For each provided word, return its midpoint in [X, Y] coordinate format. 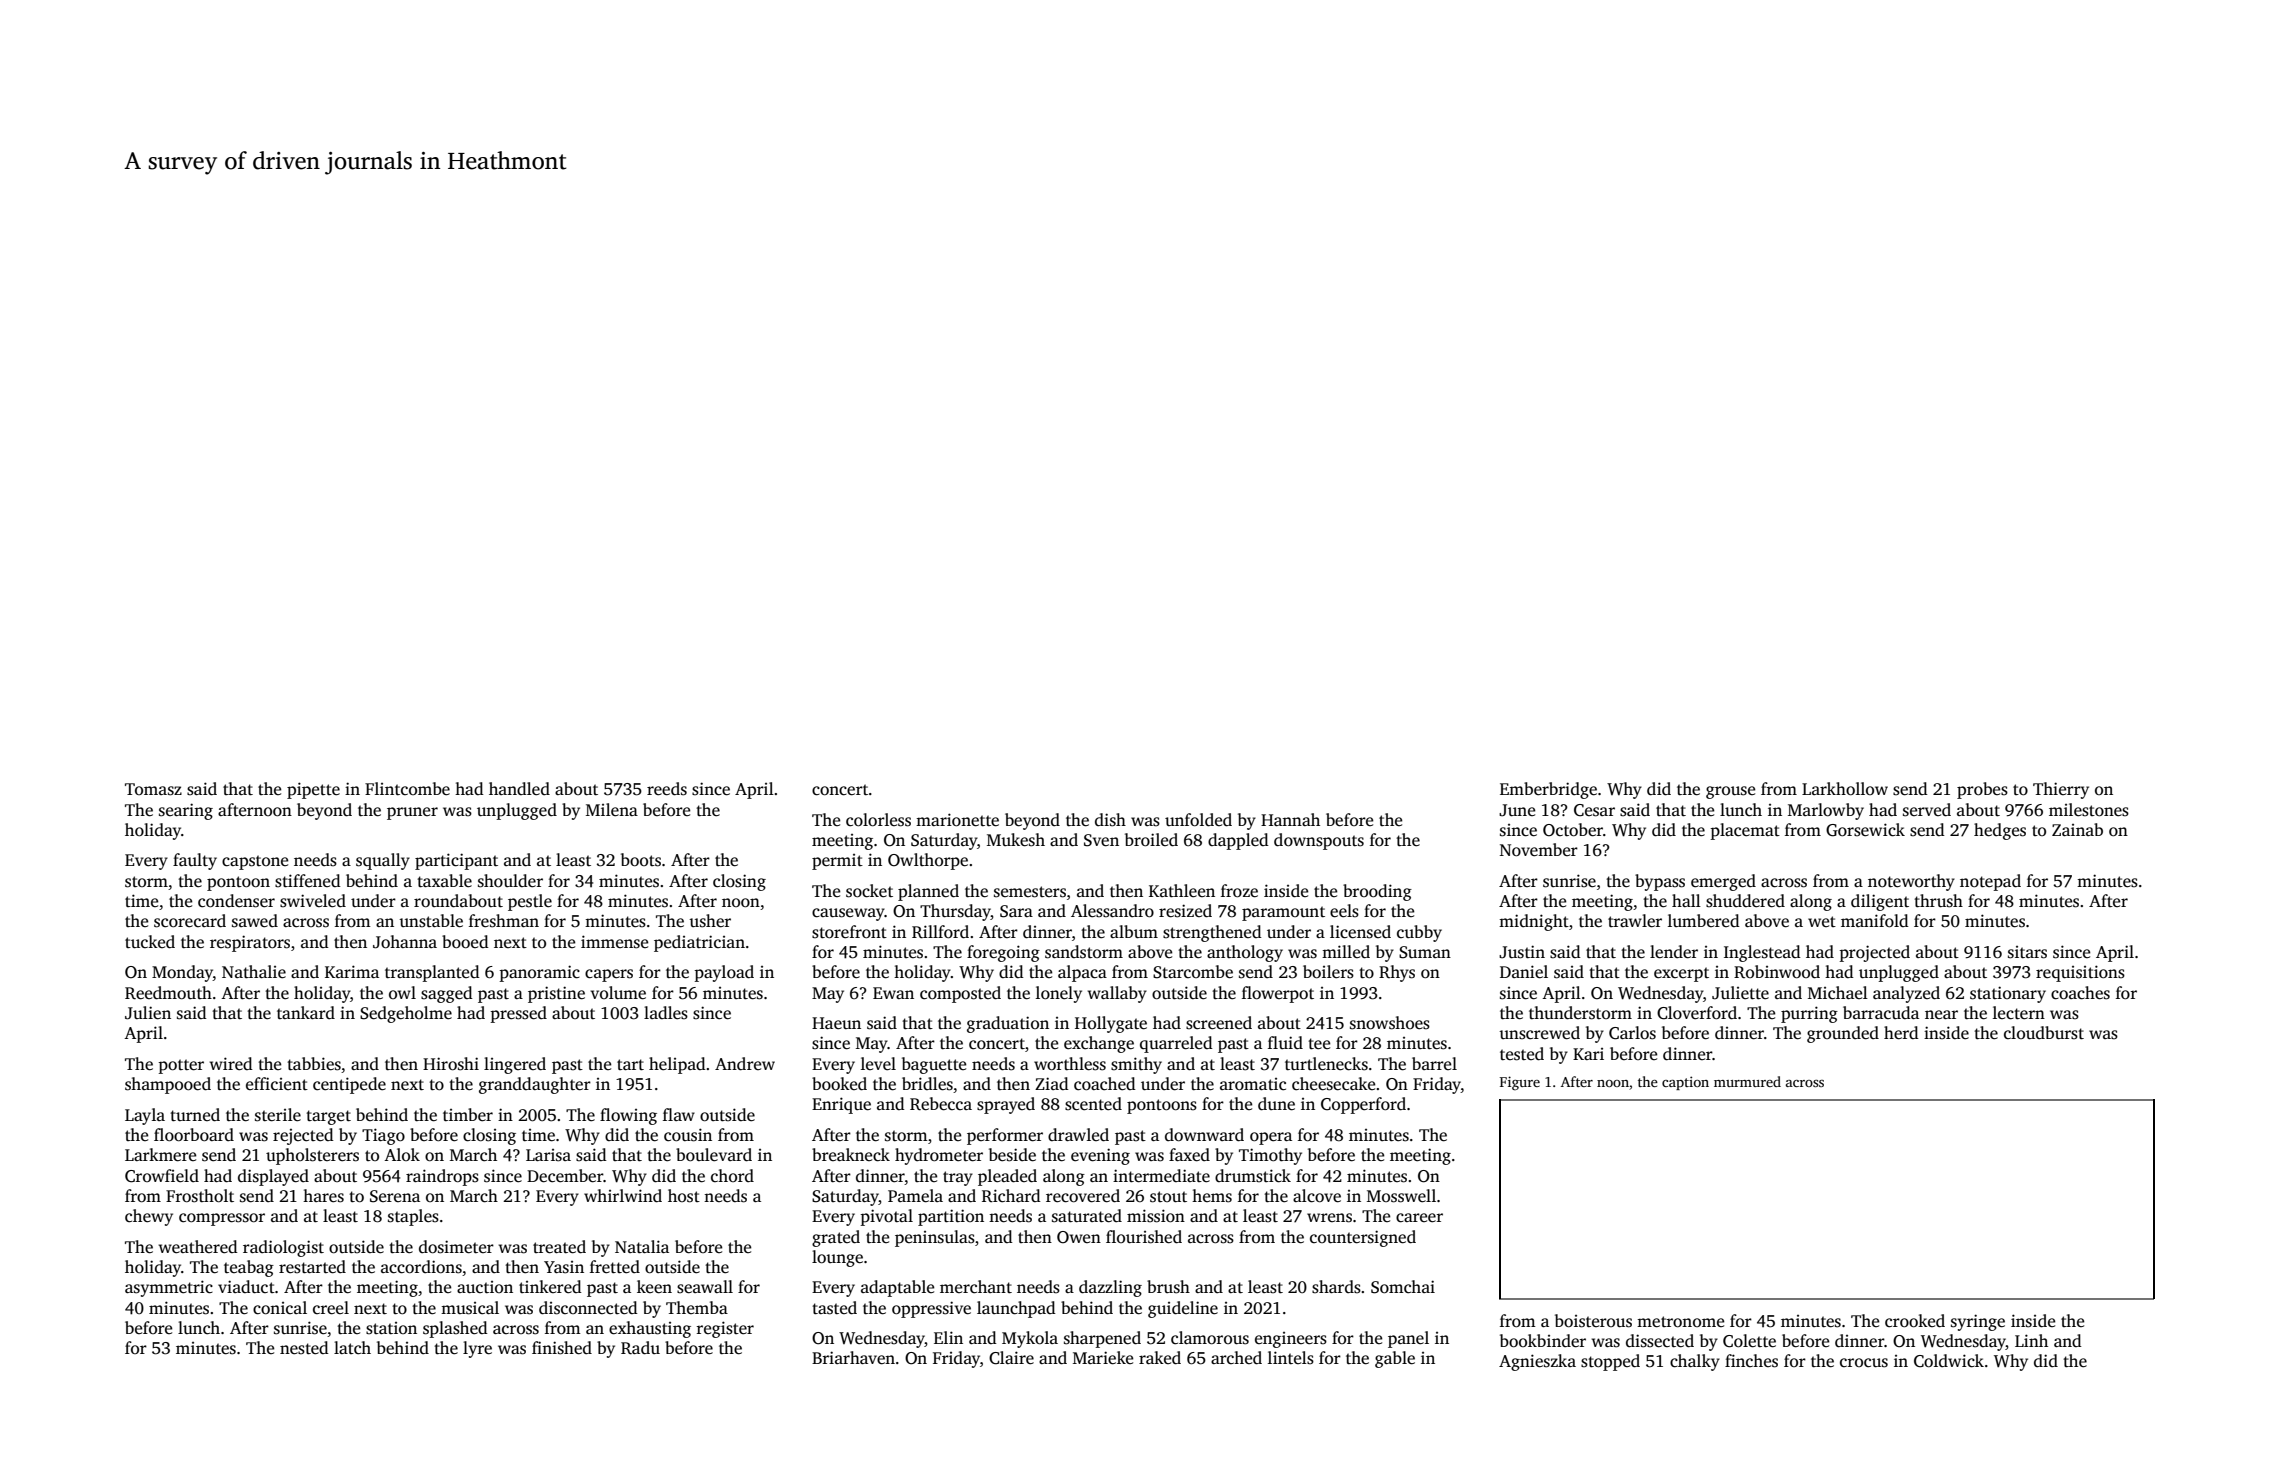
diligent [1880, 902]
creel [331, 1308]
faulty [195, 861]
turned [195, 1115]
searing [186, 811]
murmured [1747, 1081]
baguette [934, 1065]
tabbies [314, 1064]
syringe [1978, 1322]
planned [928, 892]
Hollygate [1111, 1024]
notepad [1990, 882]
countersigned [1363, 1238]
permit [837, 862]
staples [413, 1217]
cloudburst [2044, 1033]
